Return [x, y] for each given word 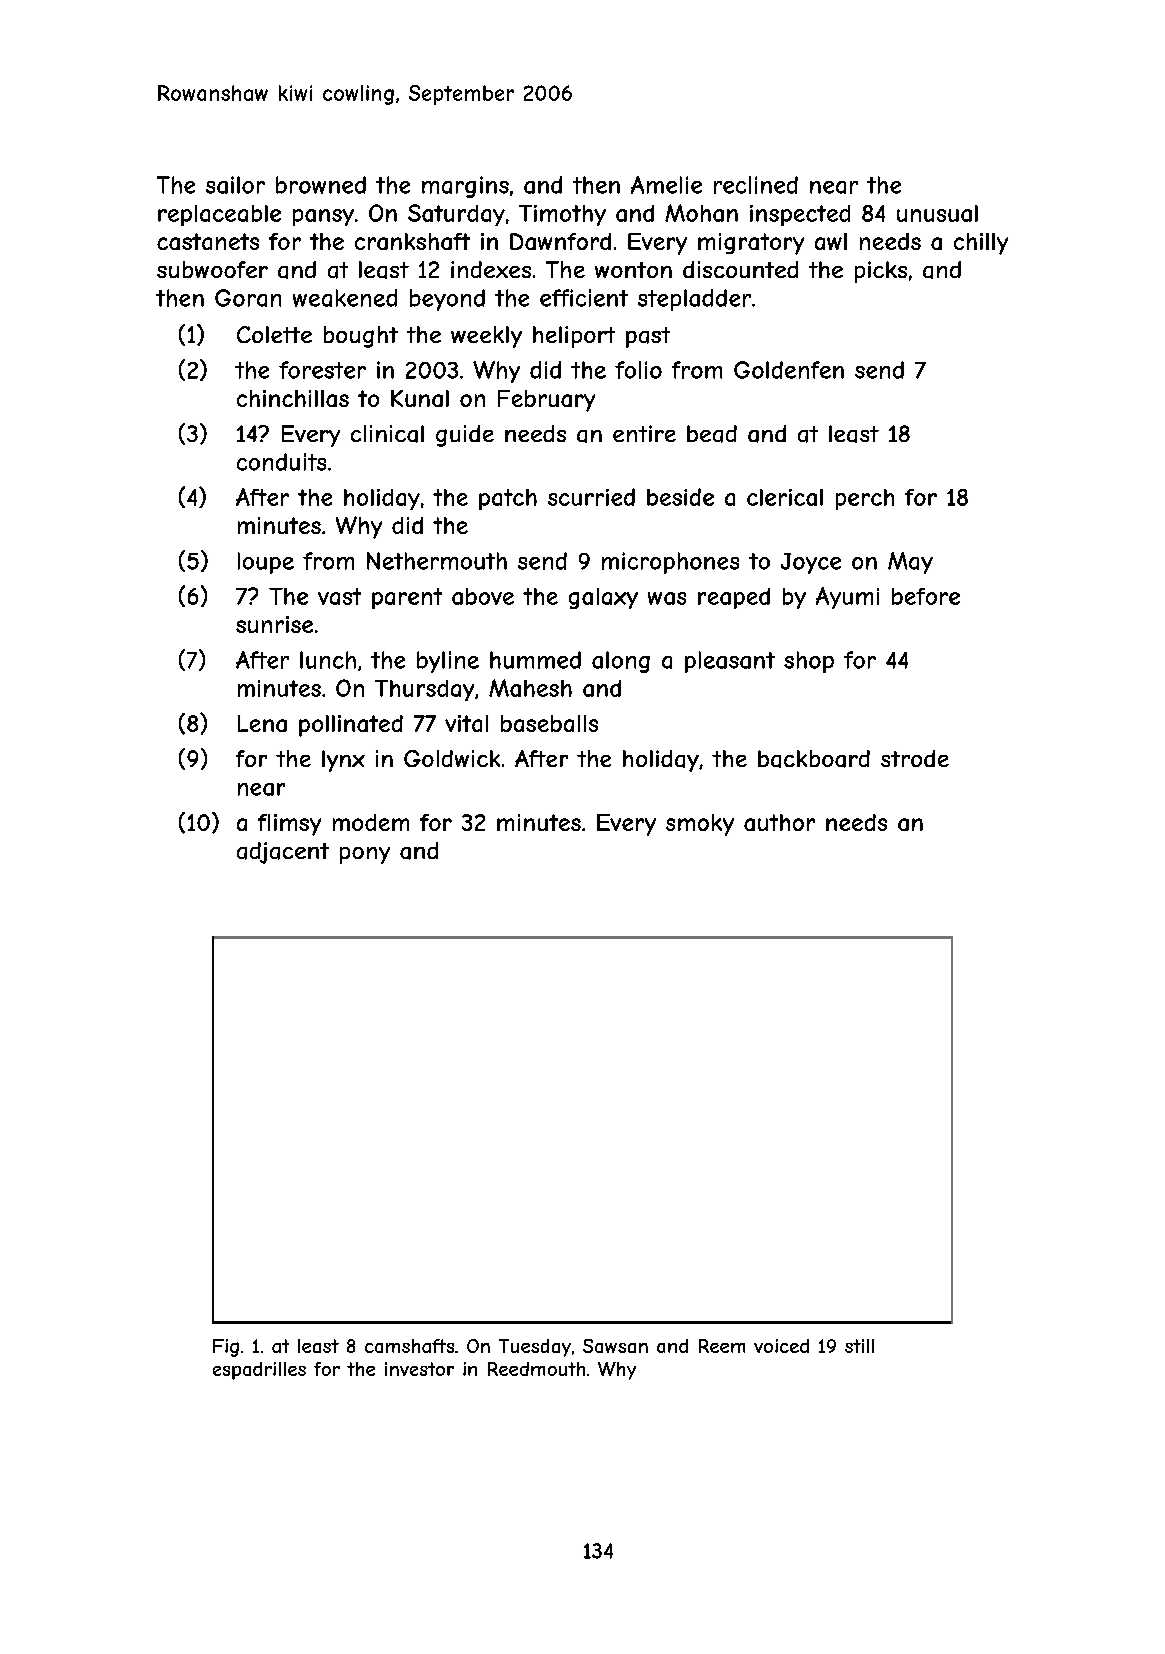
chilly [981, 244]
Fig [226, 1348]
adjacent [283, 853]
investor [419, 1369]
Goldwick [452, 758]
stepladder [694, 300]
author [779, 822]
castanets [208, 241]
